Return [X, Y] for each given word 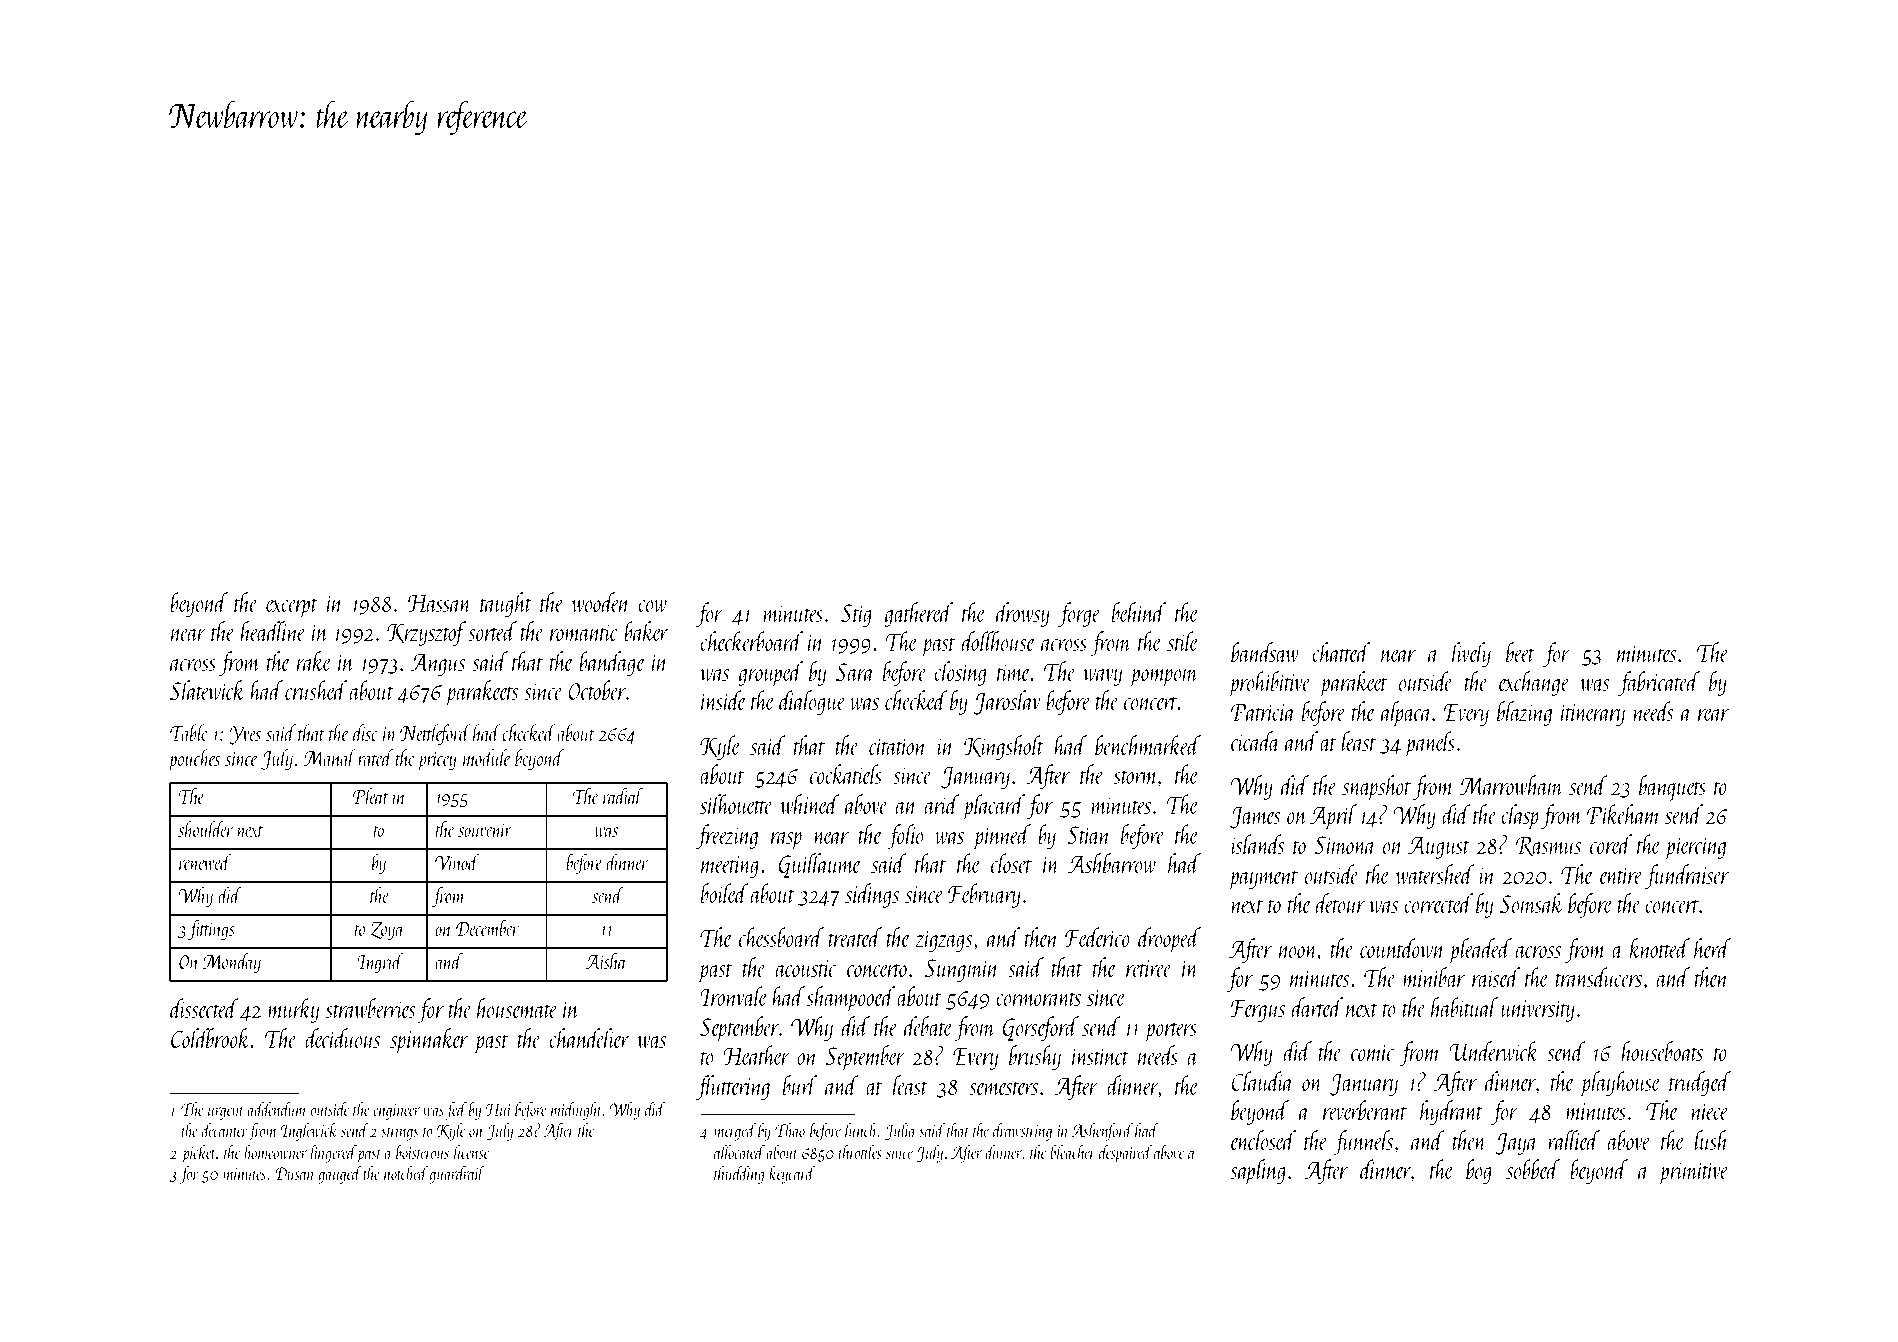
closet [1011, 863]
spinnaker [429, 1041]
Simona [1345, 845]
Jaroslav [1006, 702]
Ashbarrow [1112, 863]
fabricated [1659, 683]
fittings [211, 930]
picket [199, 1154]
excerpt [292, 608]
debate [928, 1026]
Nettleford [435, 734]
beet [1520, 652]
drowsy [1023, 614]
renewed [205, 862]
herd [1712, 948]
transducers [1598, 977]
